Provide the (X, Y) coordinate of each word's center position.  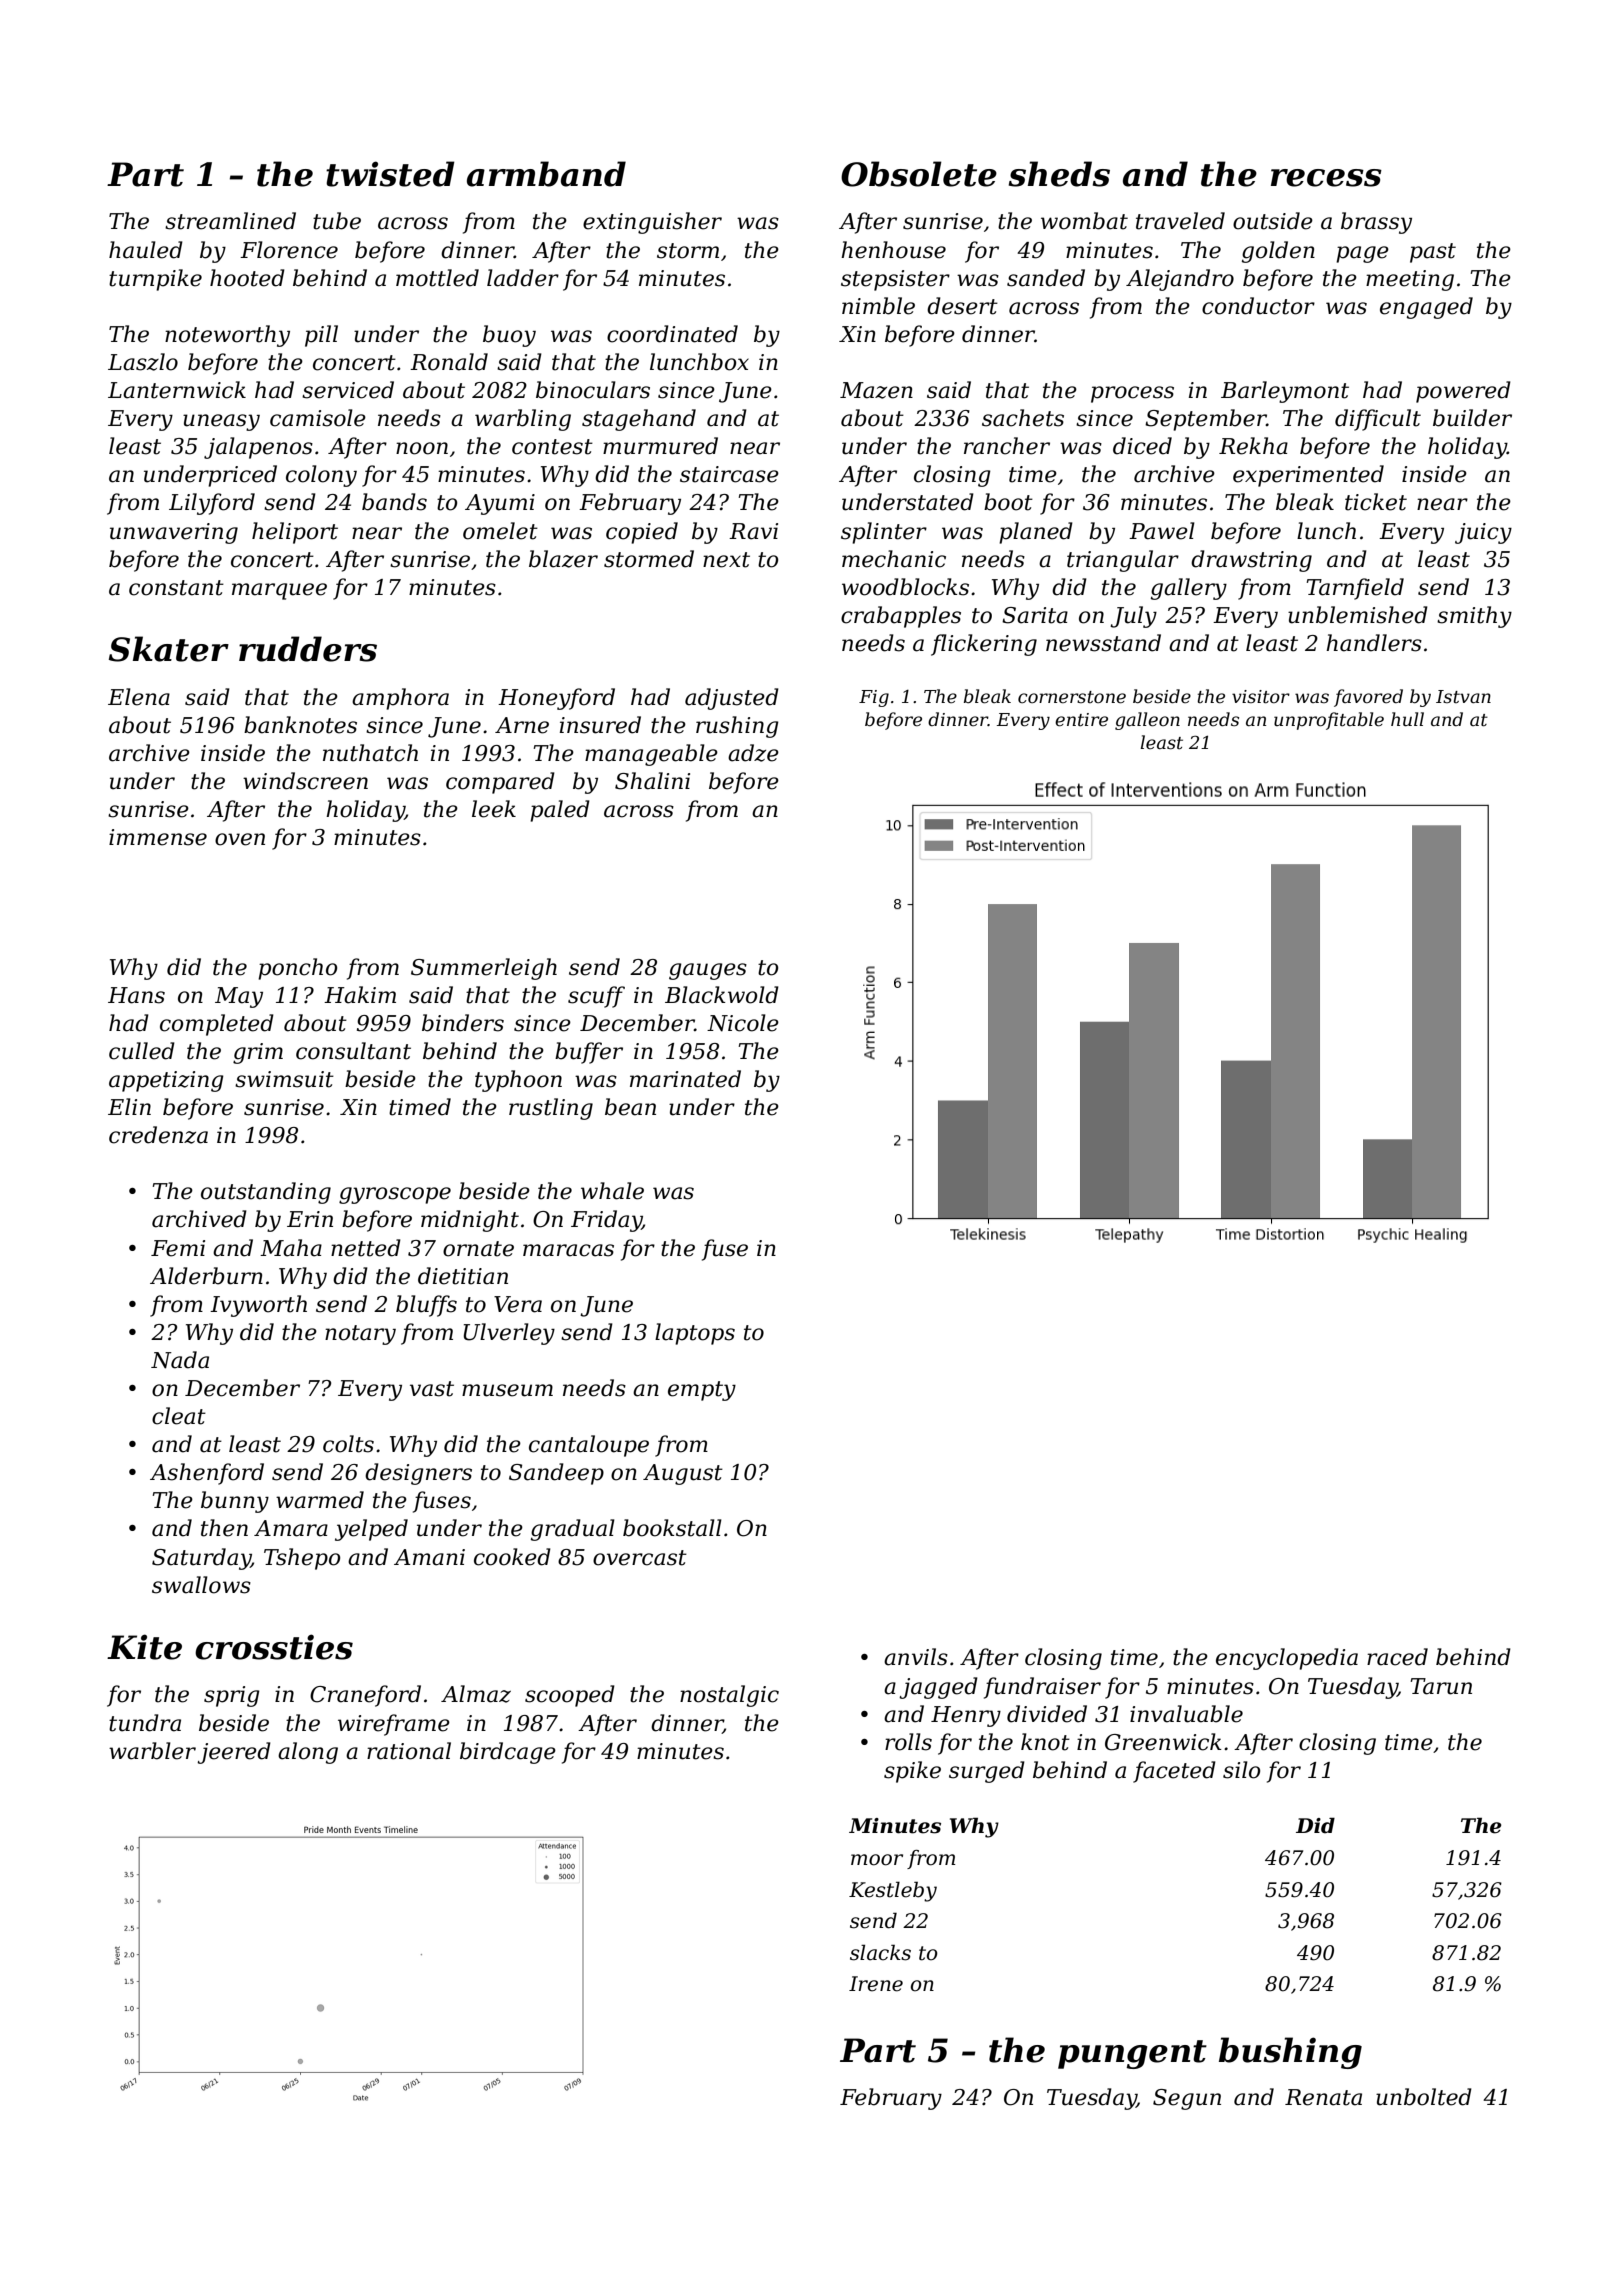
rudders (308, 649)
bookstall (672, 1528)
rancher (1007, 446)
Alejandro (1180, 280)
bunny (235, 1502)
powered (1463, 392)
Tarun (1441, 1686)
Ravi (753, 531)
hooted (247, 278)
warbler (152, 1751)
